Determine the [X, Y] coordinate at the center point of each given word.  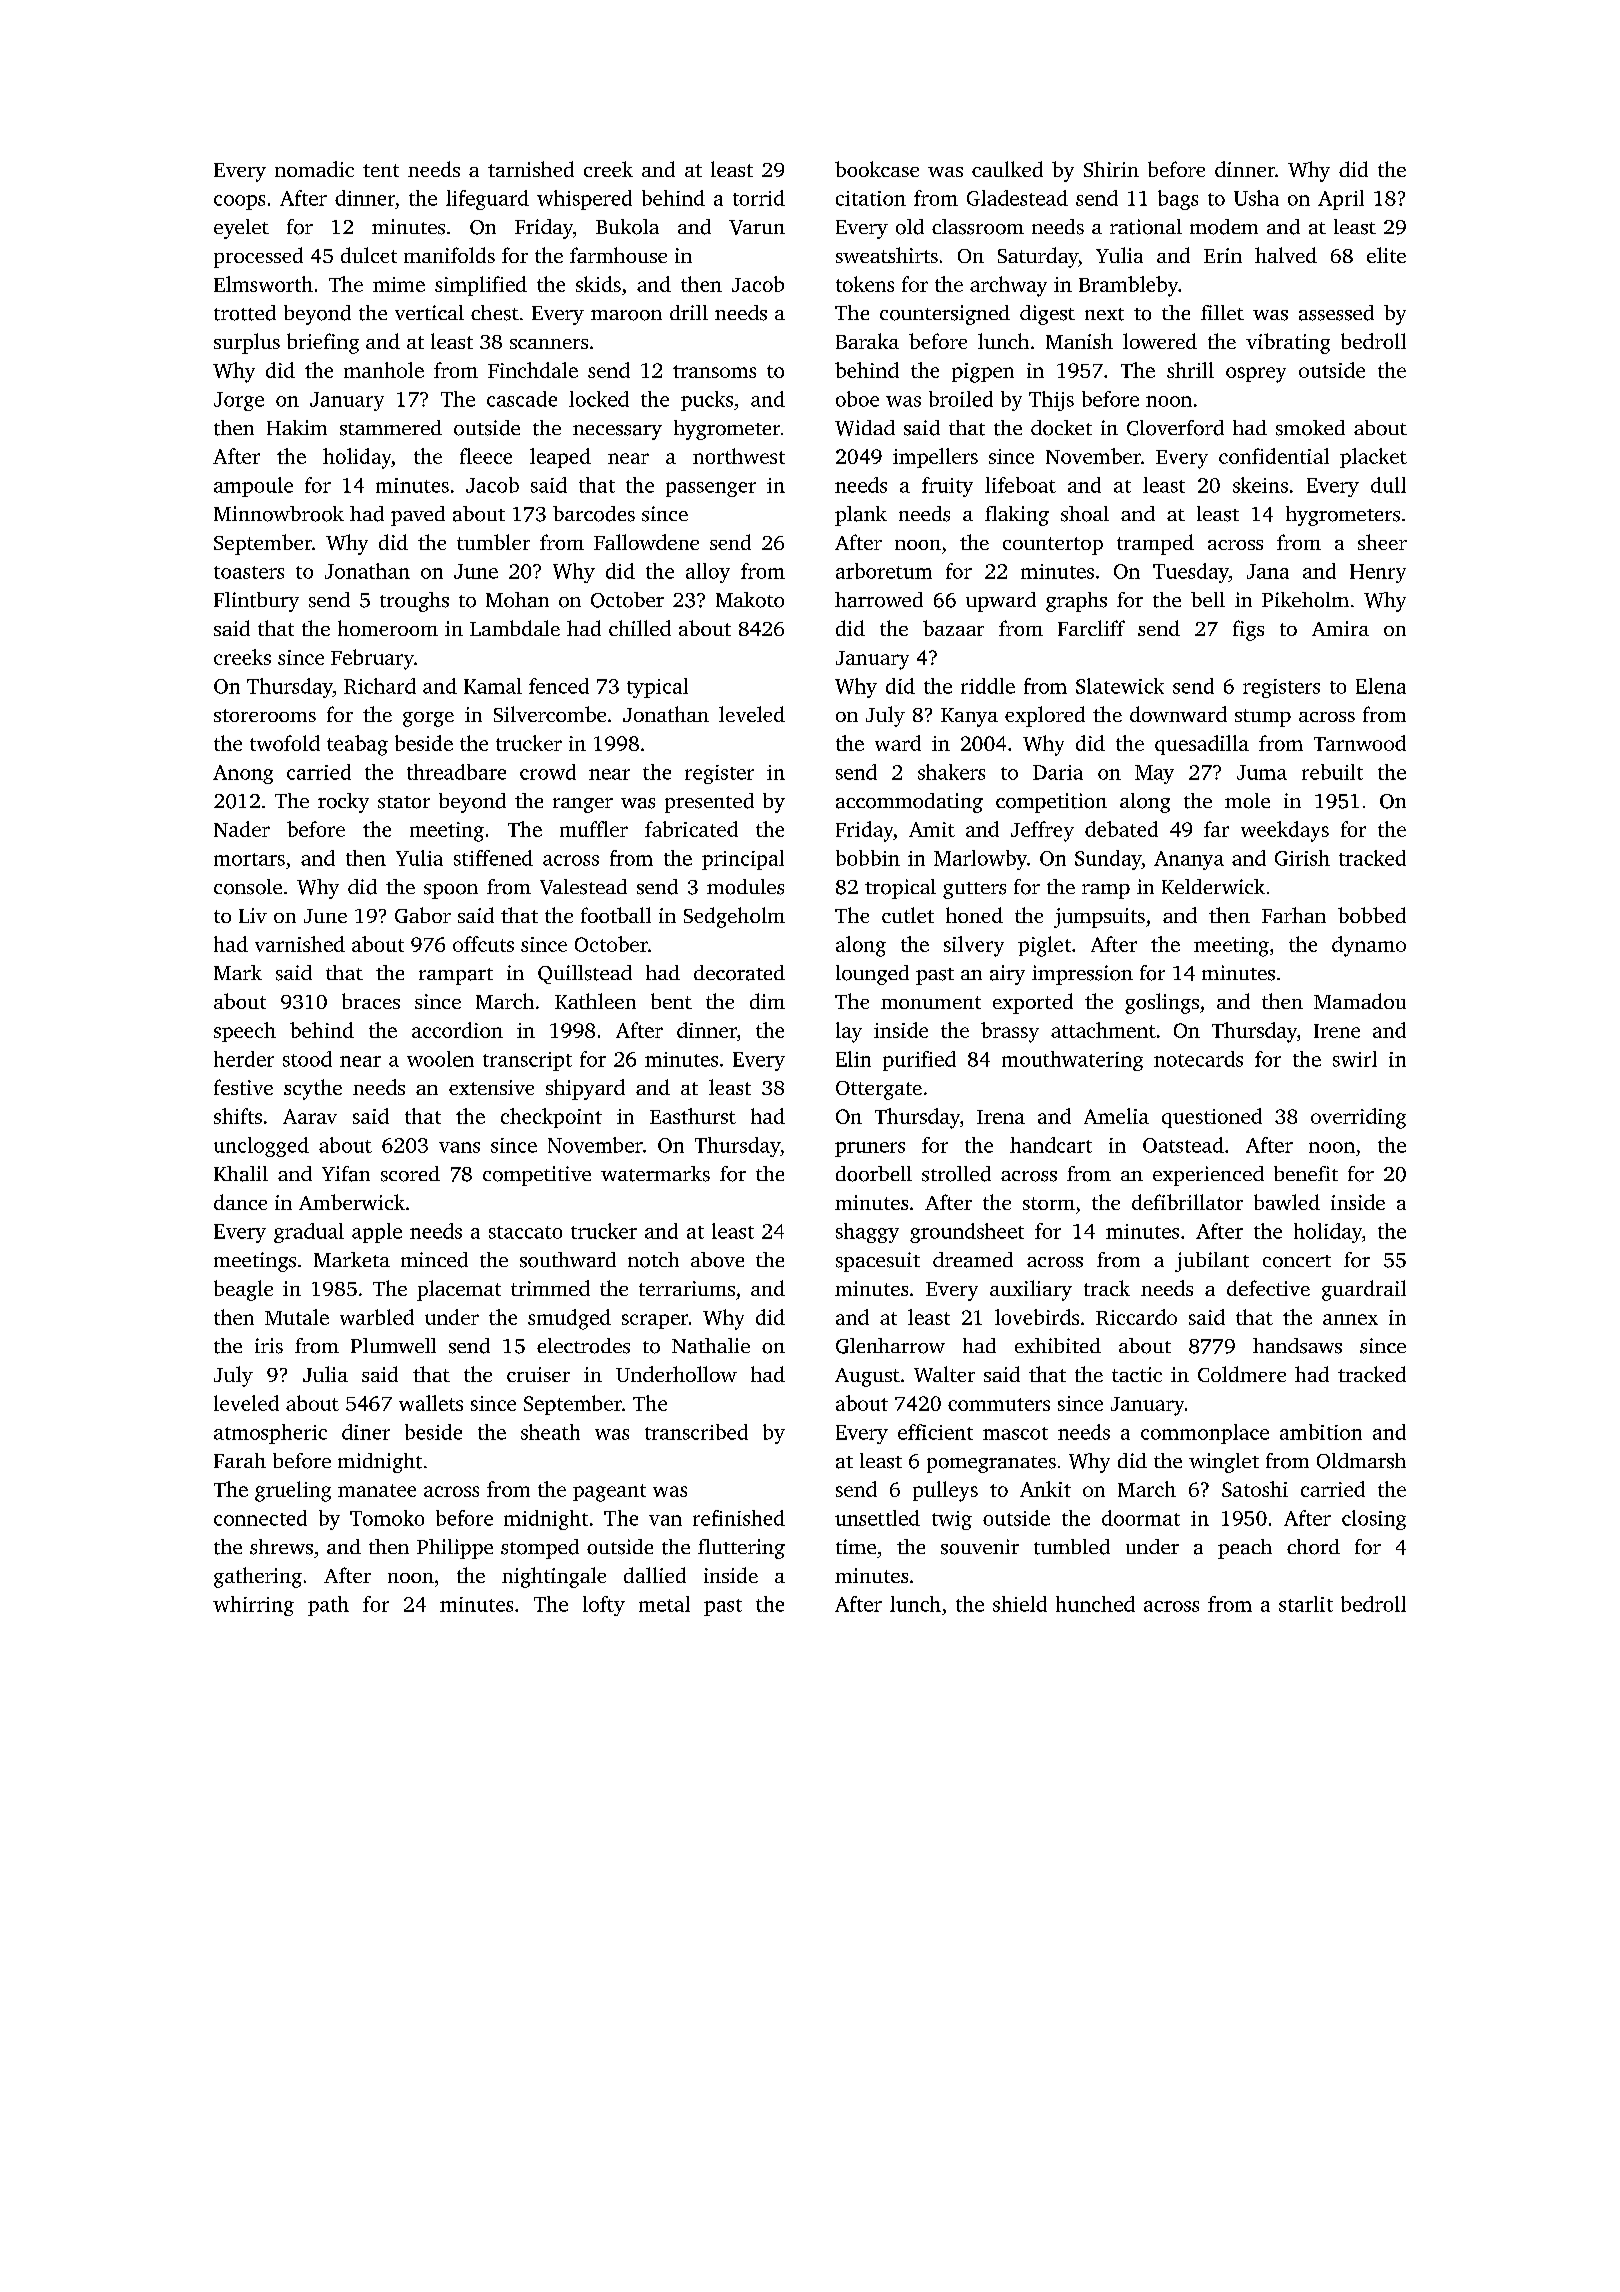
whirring [253, 1606]
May [1154, 774]
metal [664, 1604]
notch [653, 1260]
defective [1268, 1288]
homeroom [388, 628]
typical [657, 688]
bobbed [1372, 915]
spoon [451, 891]
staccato [525, 1232]
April [1341, 200]
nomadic [314, 169]
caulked [1007, 169]
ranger [583, 805]
